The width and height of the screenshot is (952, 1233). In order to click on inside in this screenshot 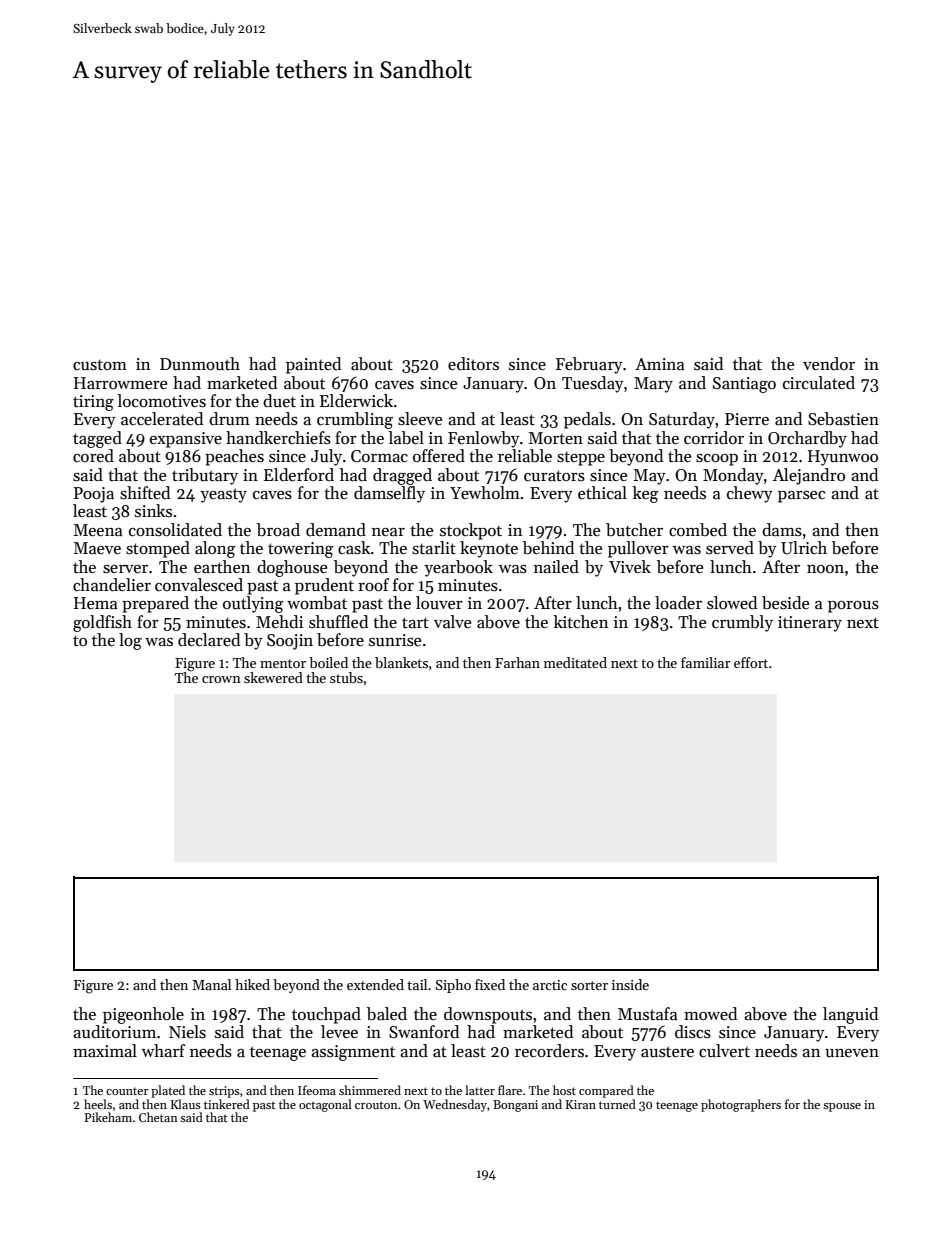, I will do `click(630, 984)`.
